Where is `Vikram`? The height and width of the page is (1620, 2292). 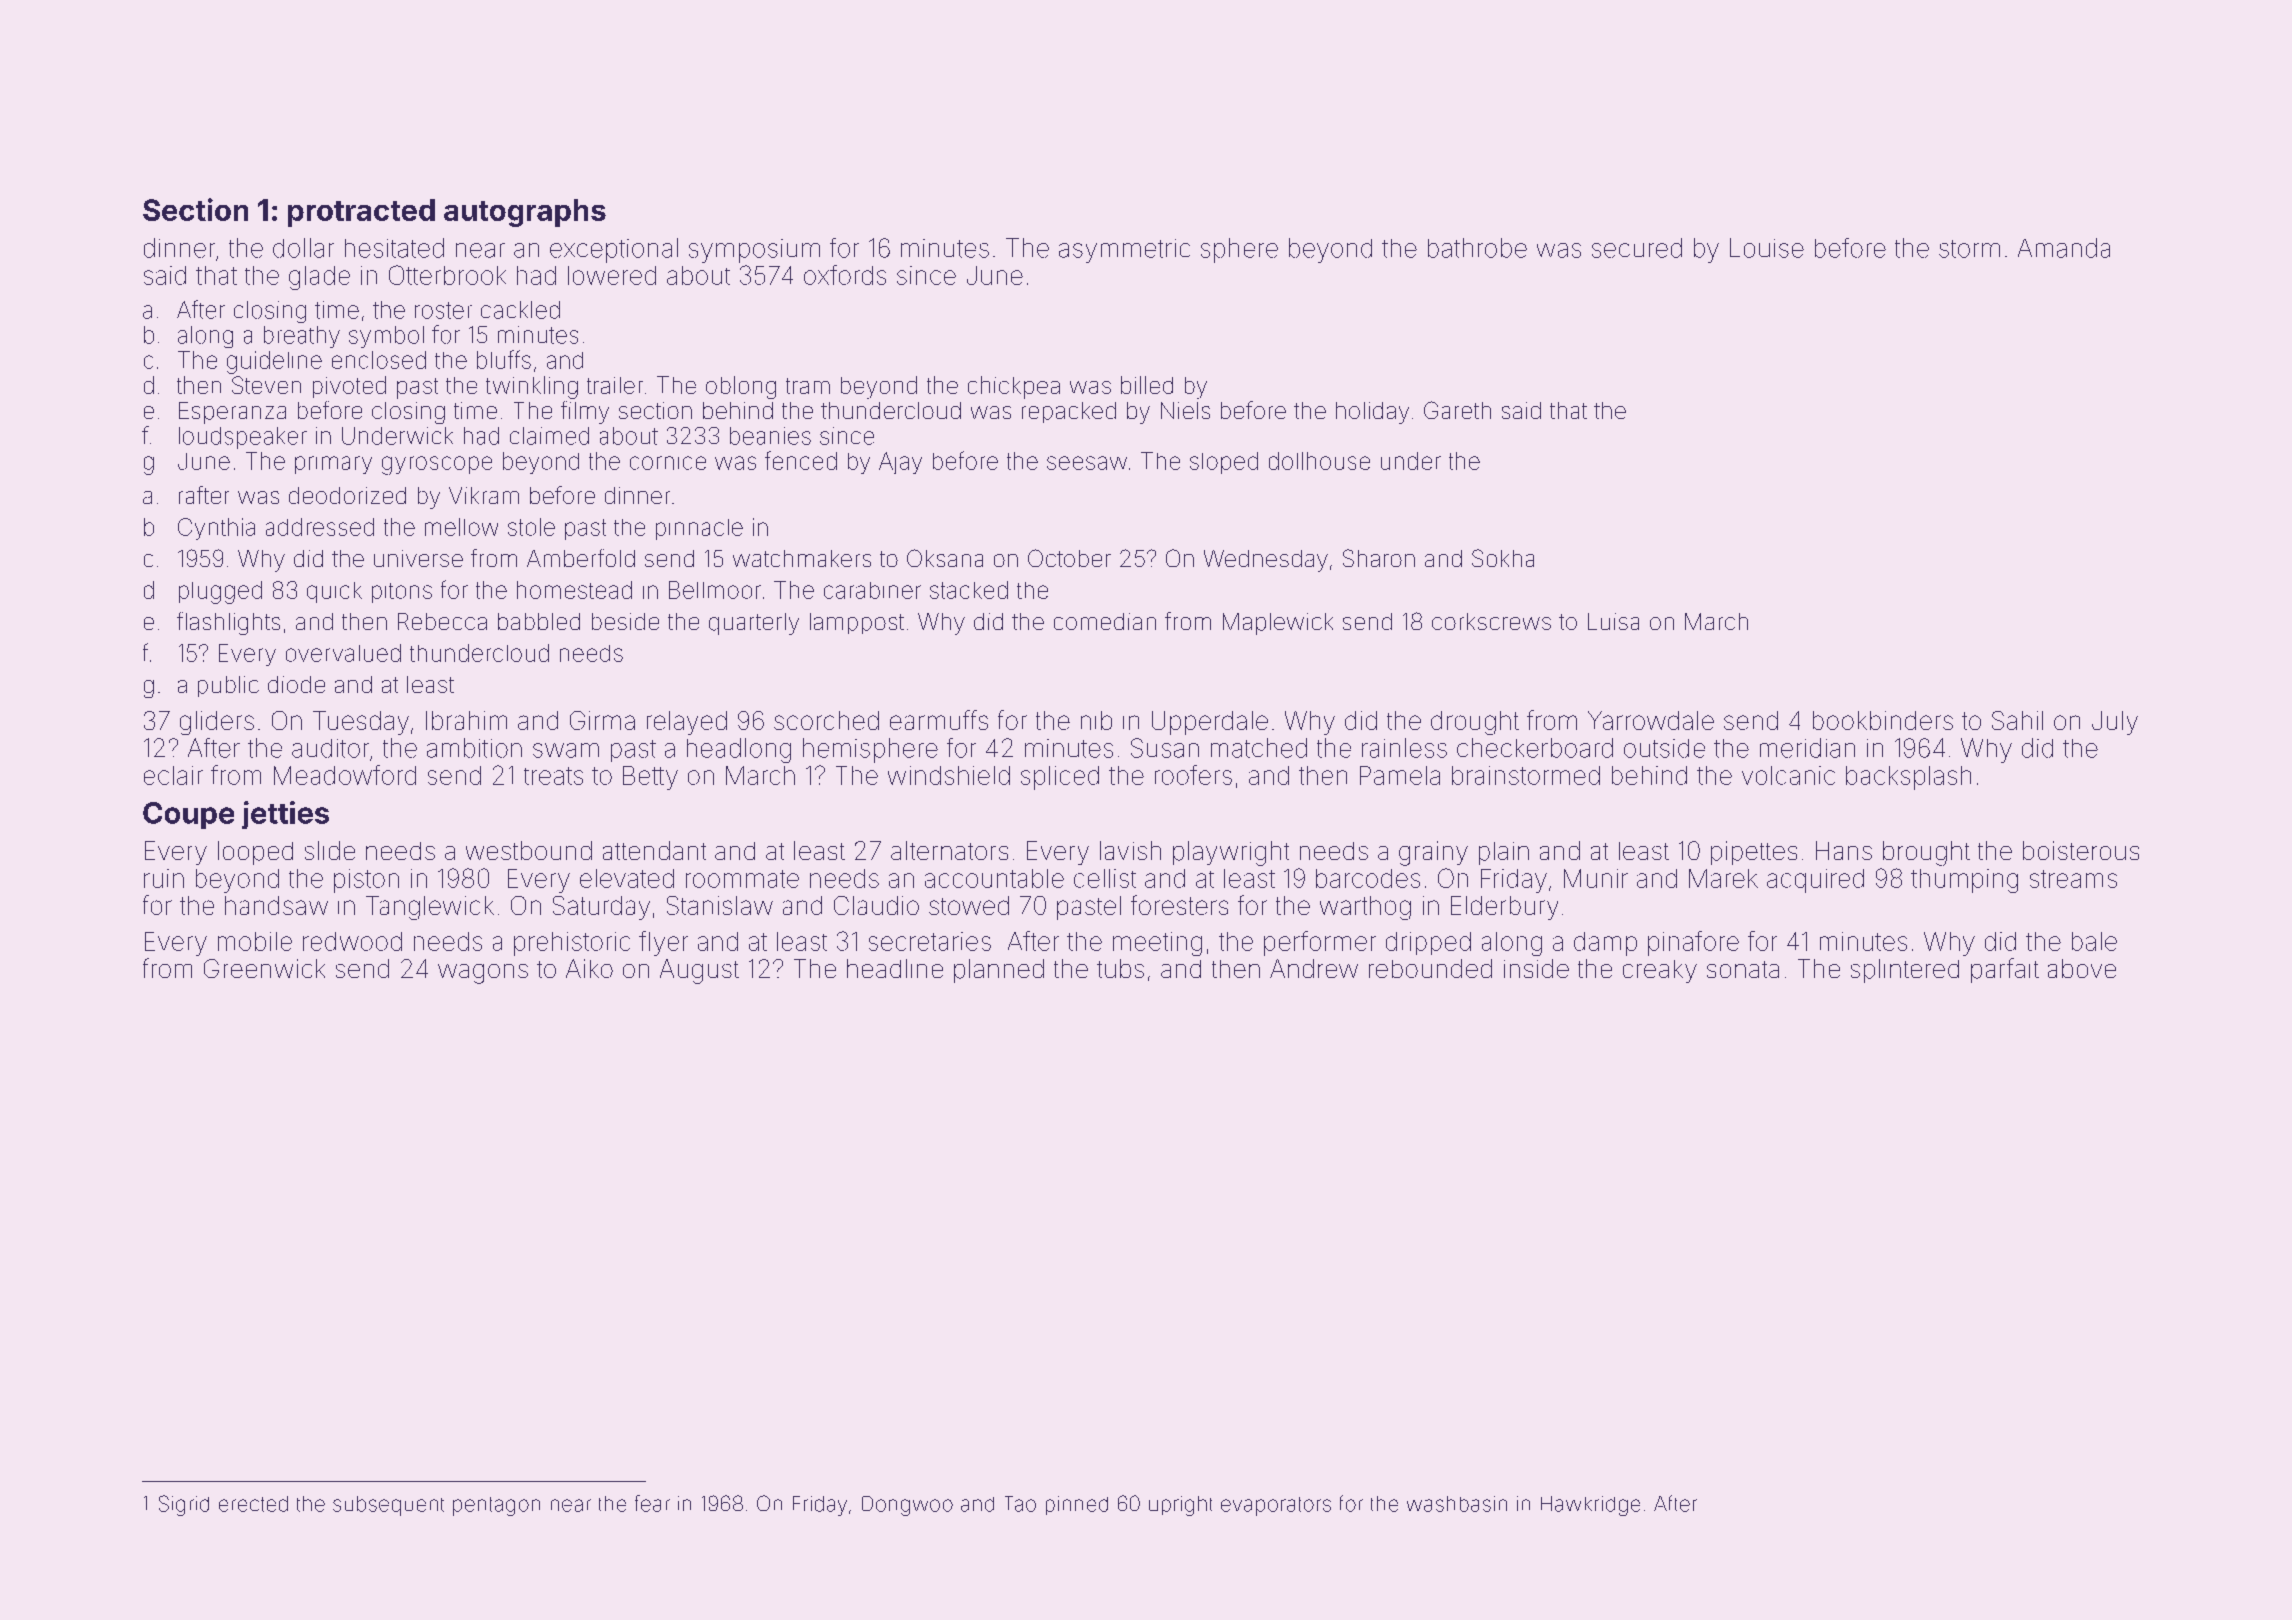 Vikram is located at coordinates (484, 495).
